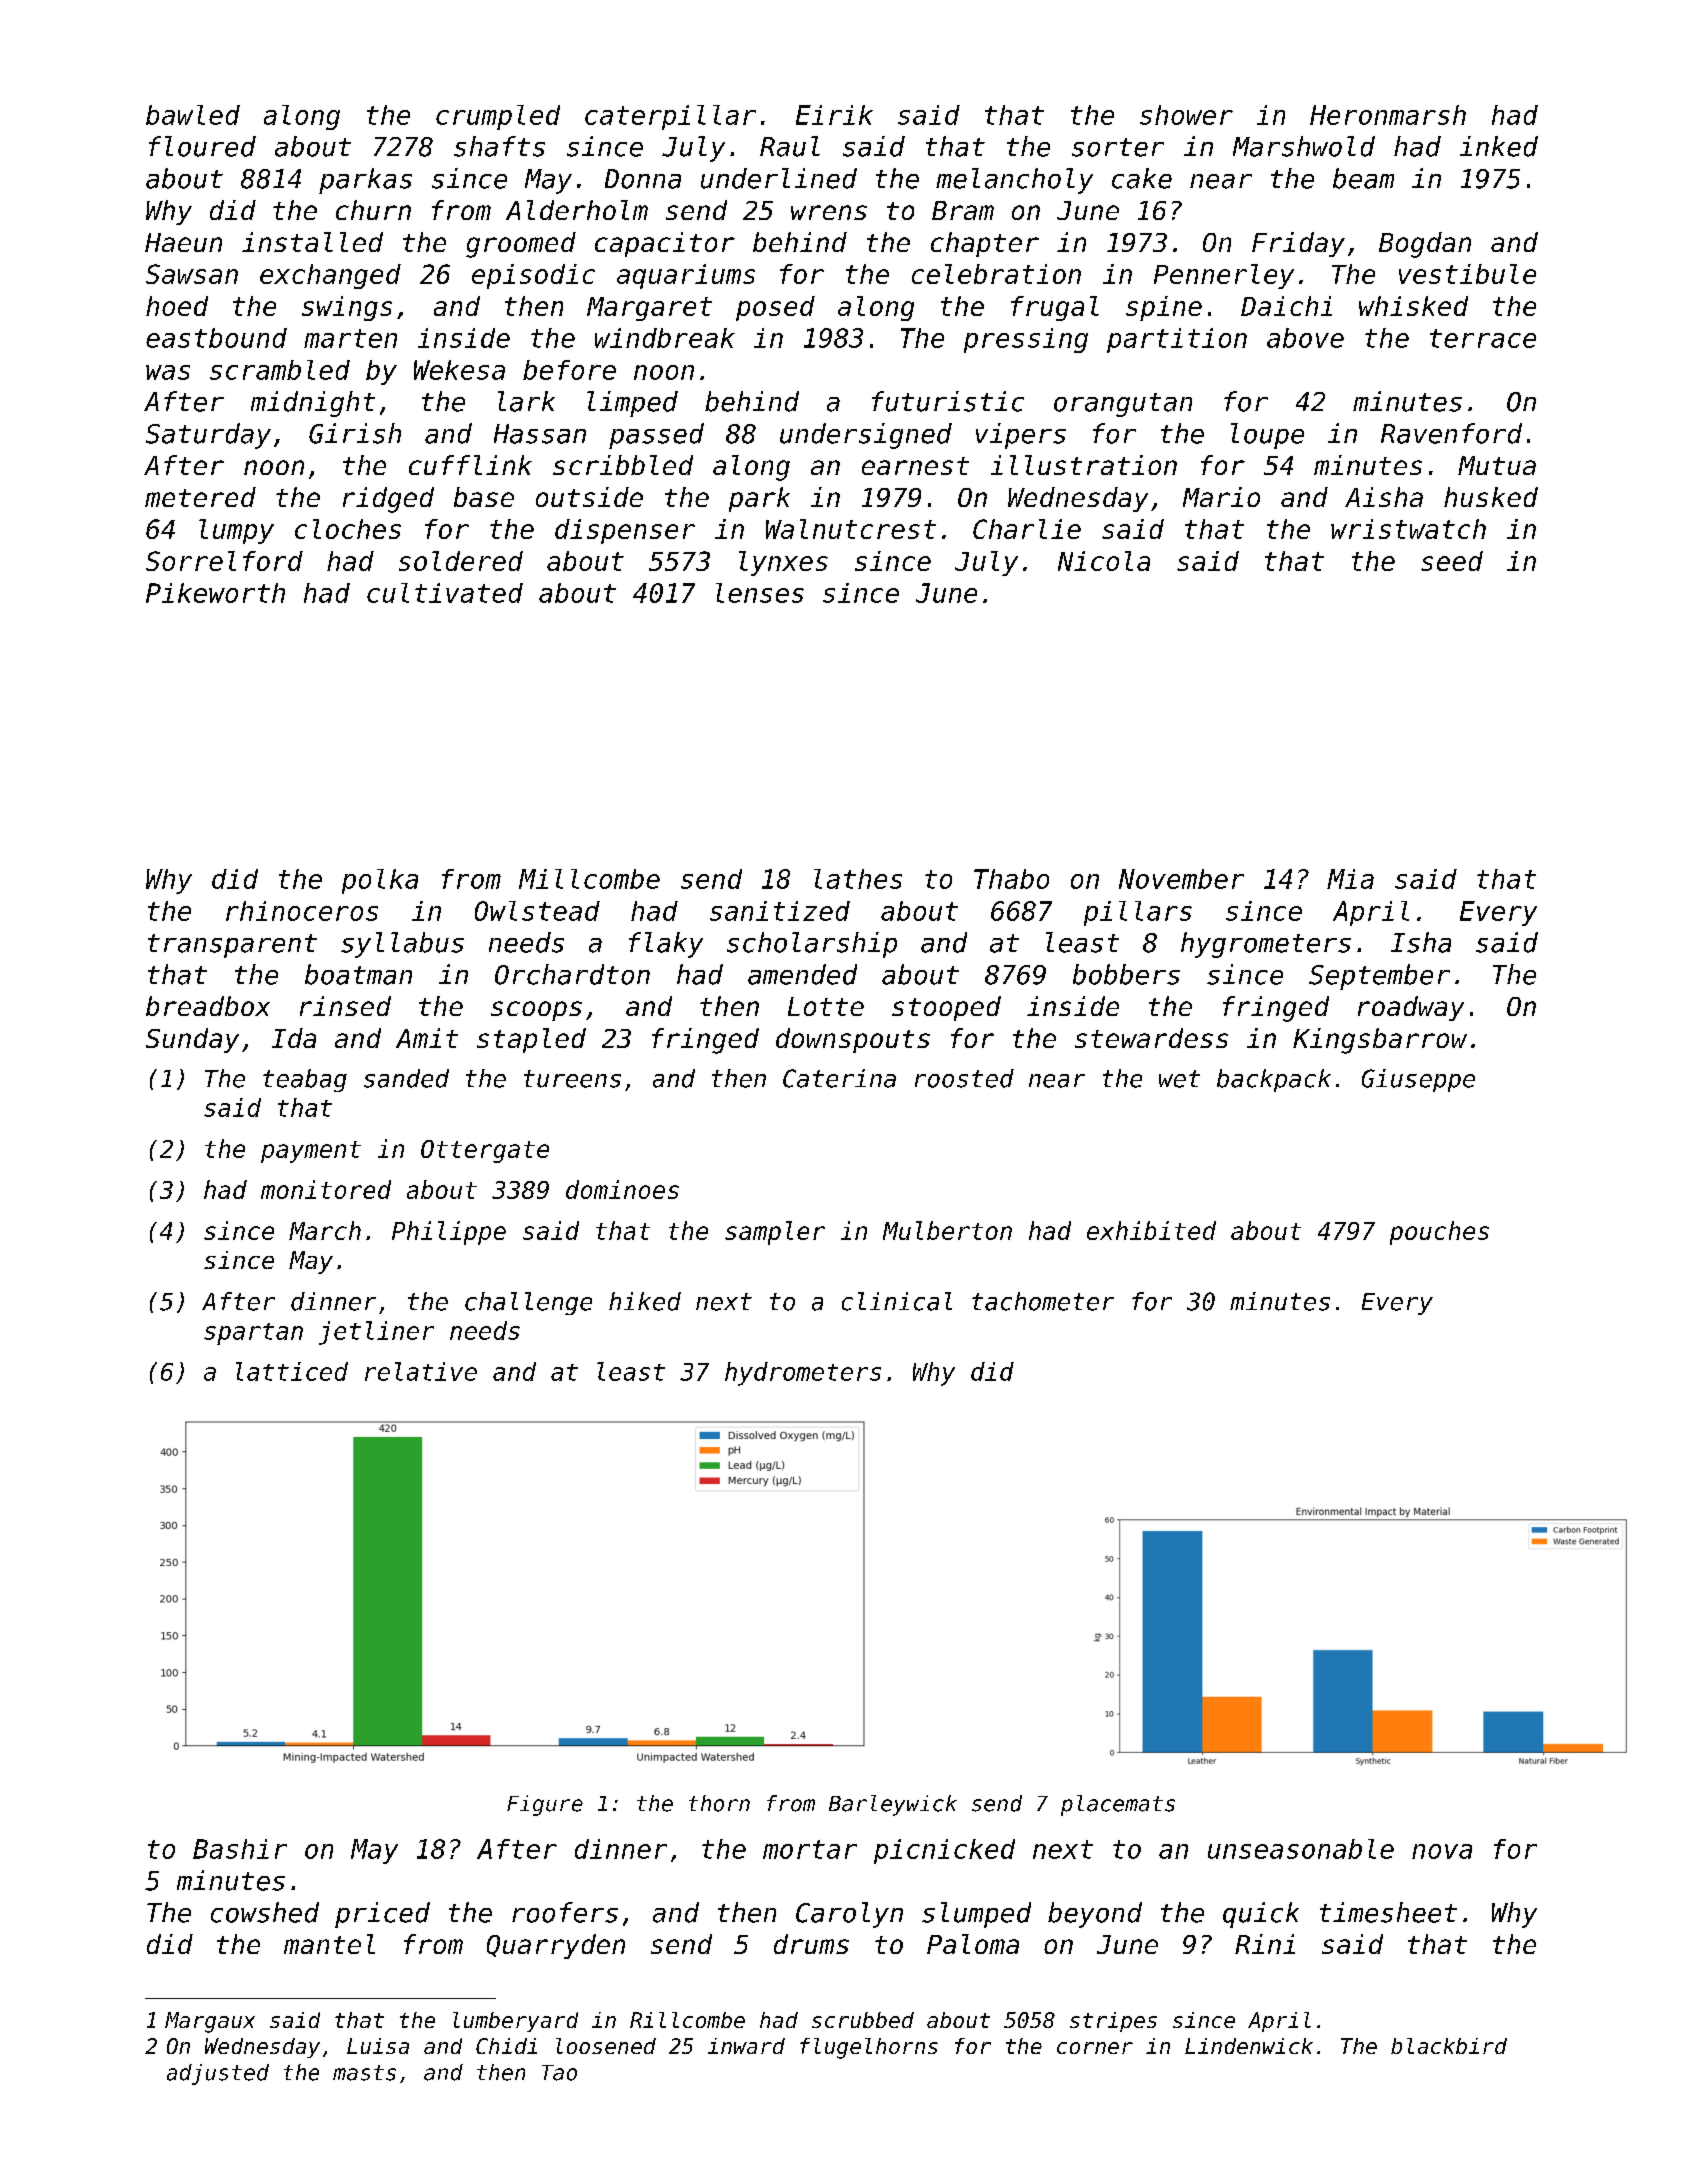  What do you see at coordinates (858, 879) in the document?
I see `lathes` at bounding box center [858, 879].
